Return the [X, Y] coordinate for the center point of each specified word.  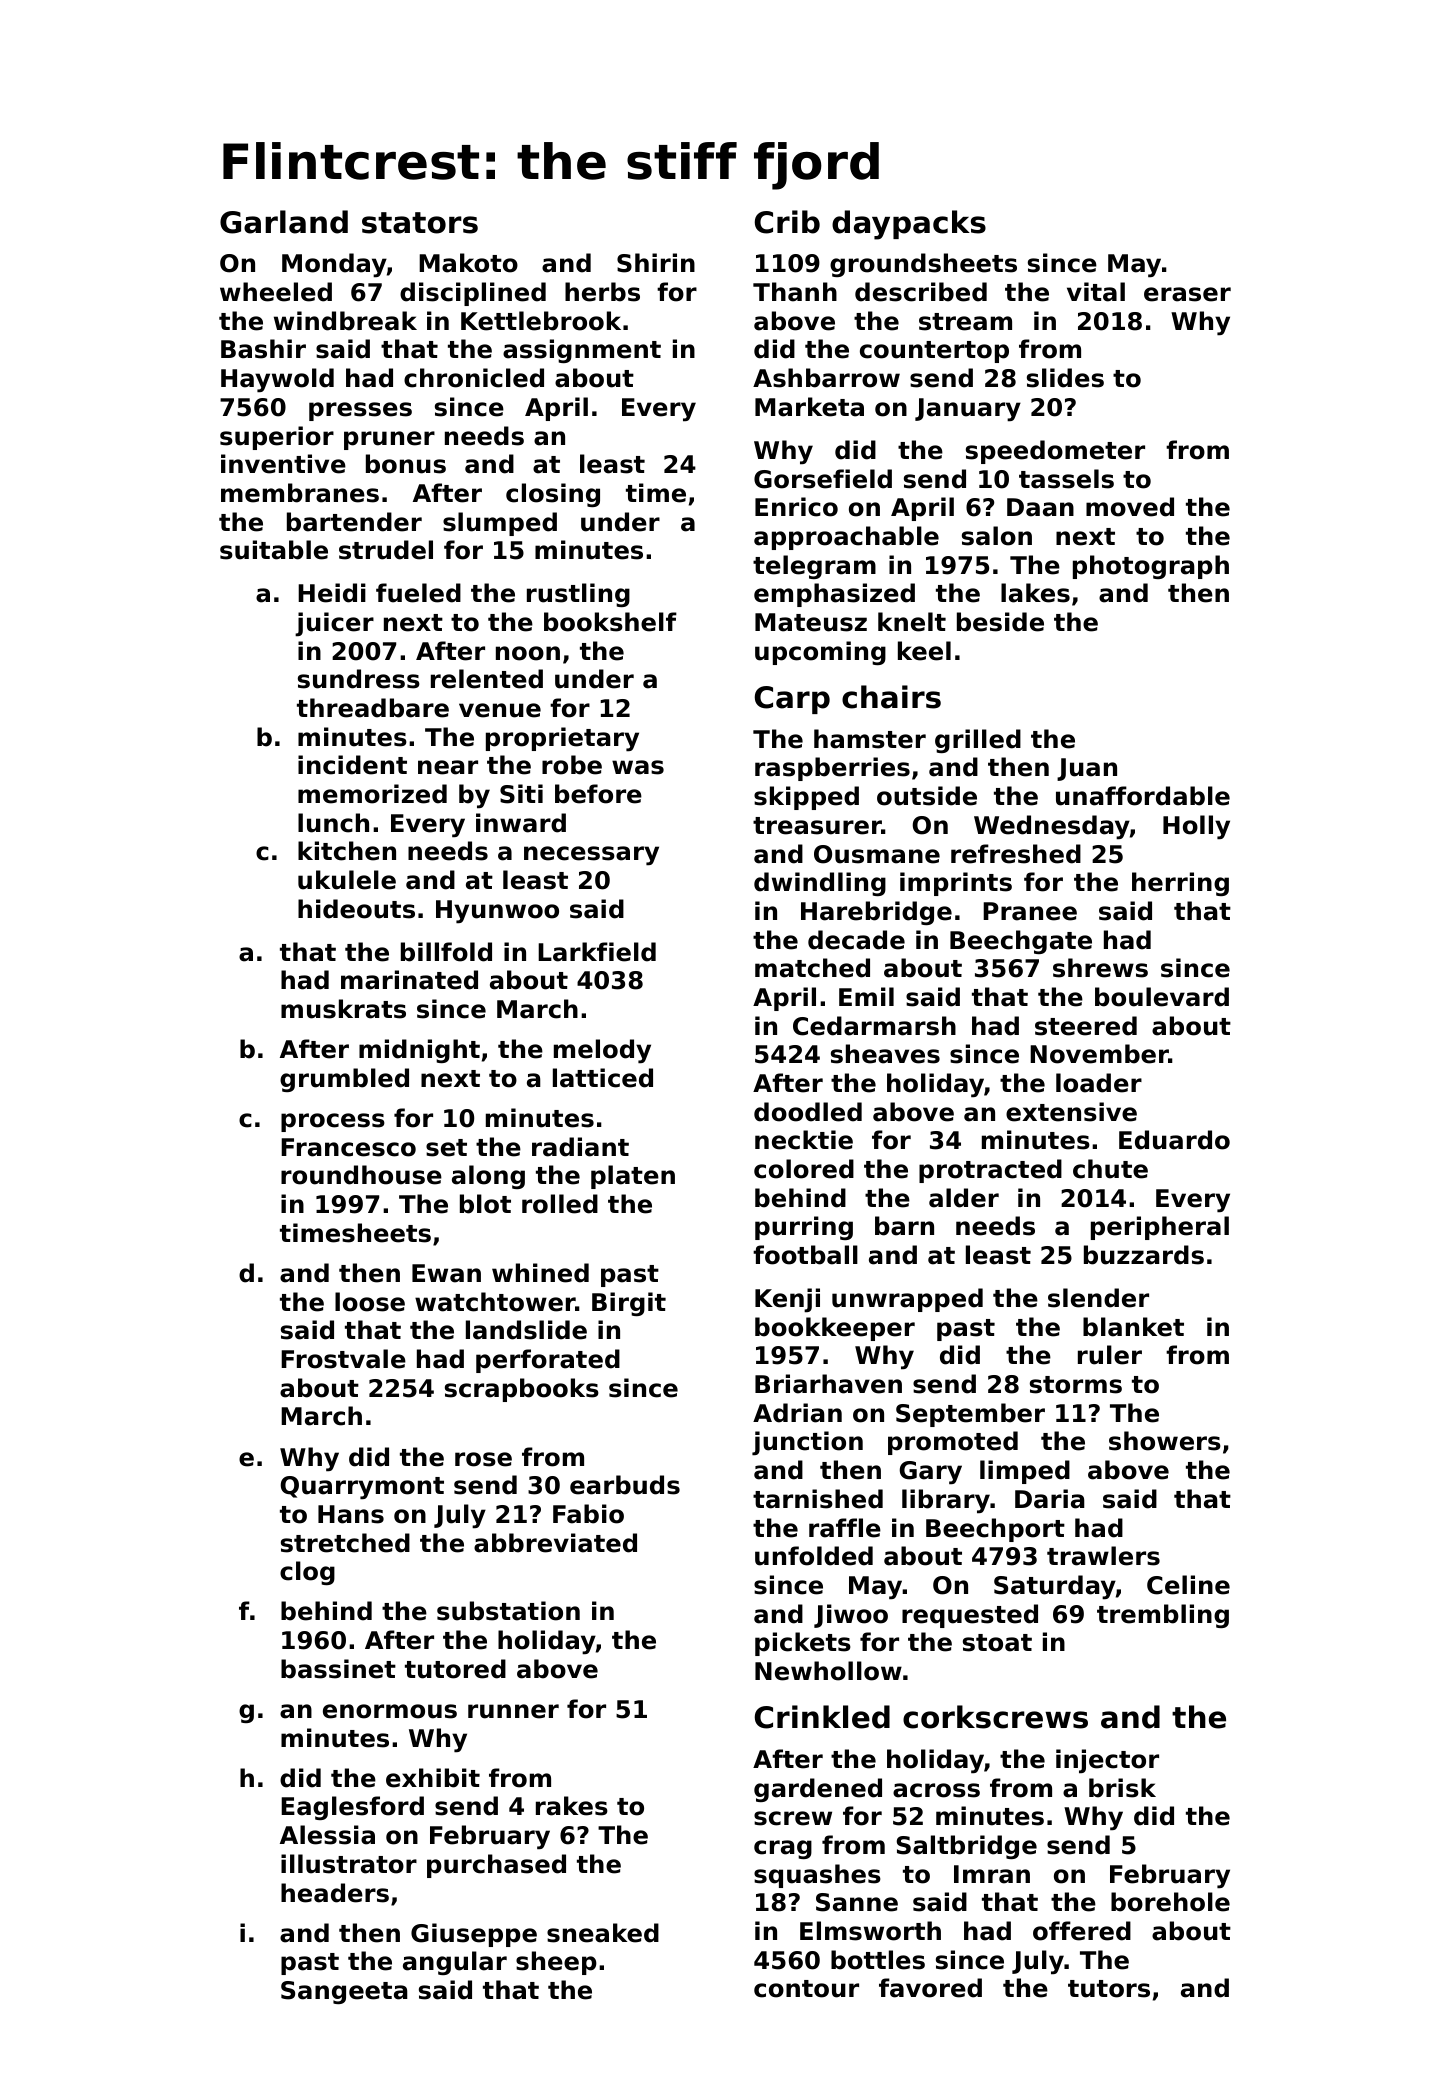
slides [1065, 378]
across [936, 1790]
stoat [997, 1643]
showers [1165, 1441]
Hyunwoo [497, 912]
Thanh [795, 292]
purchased [496, 1866]
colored [804, 1169]
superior [277, 438]
